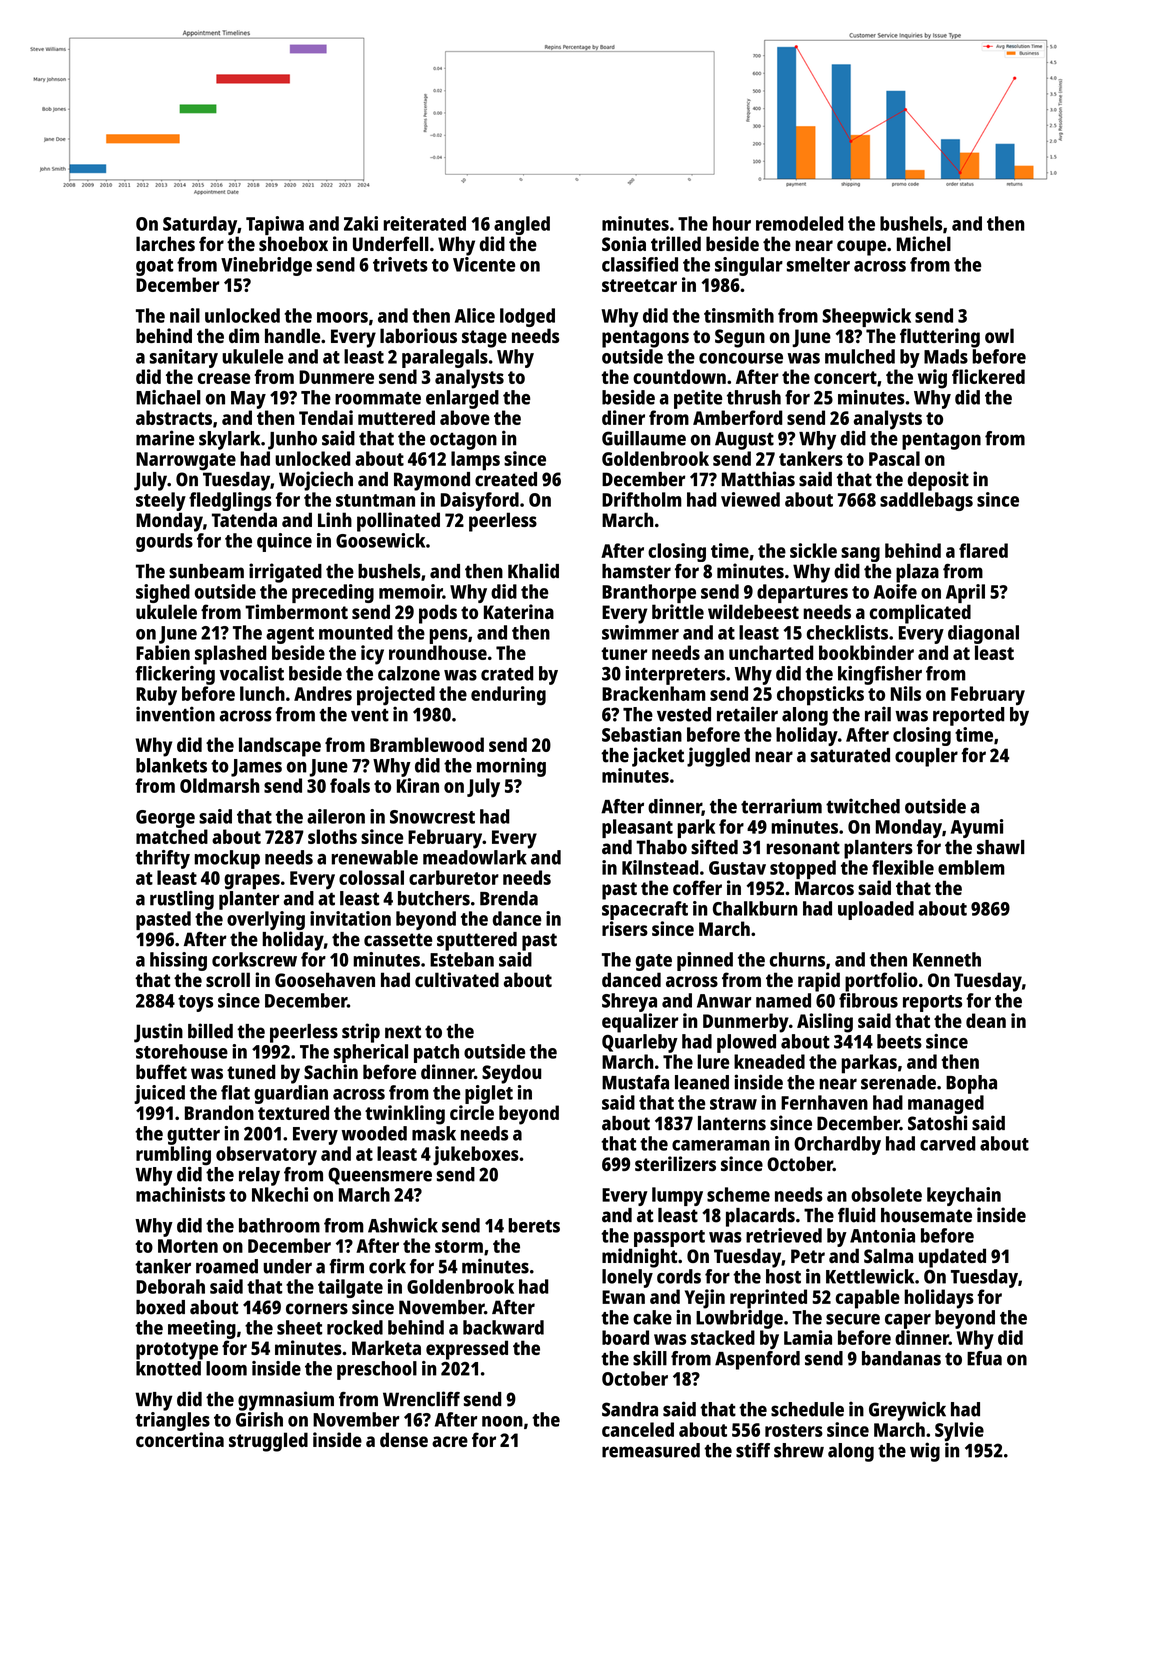  I want to click on nail, so click(185, 315).
